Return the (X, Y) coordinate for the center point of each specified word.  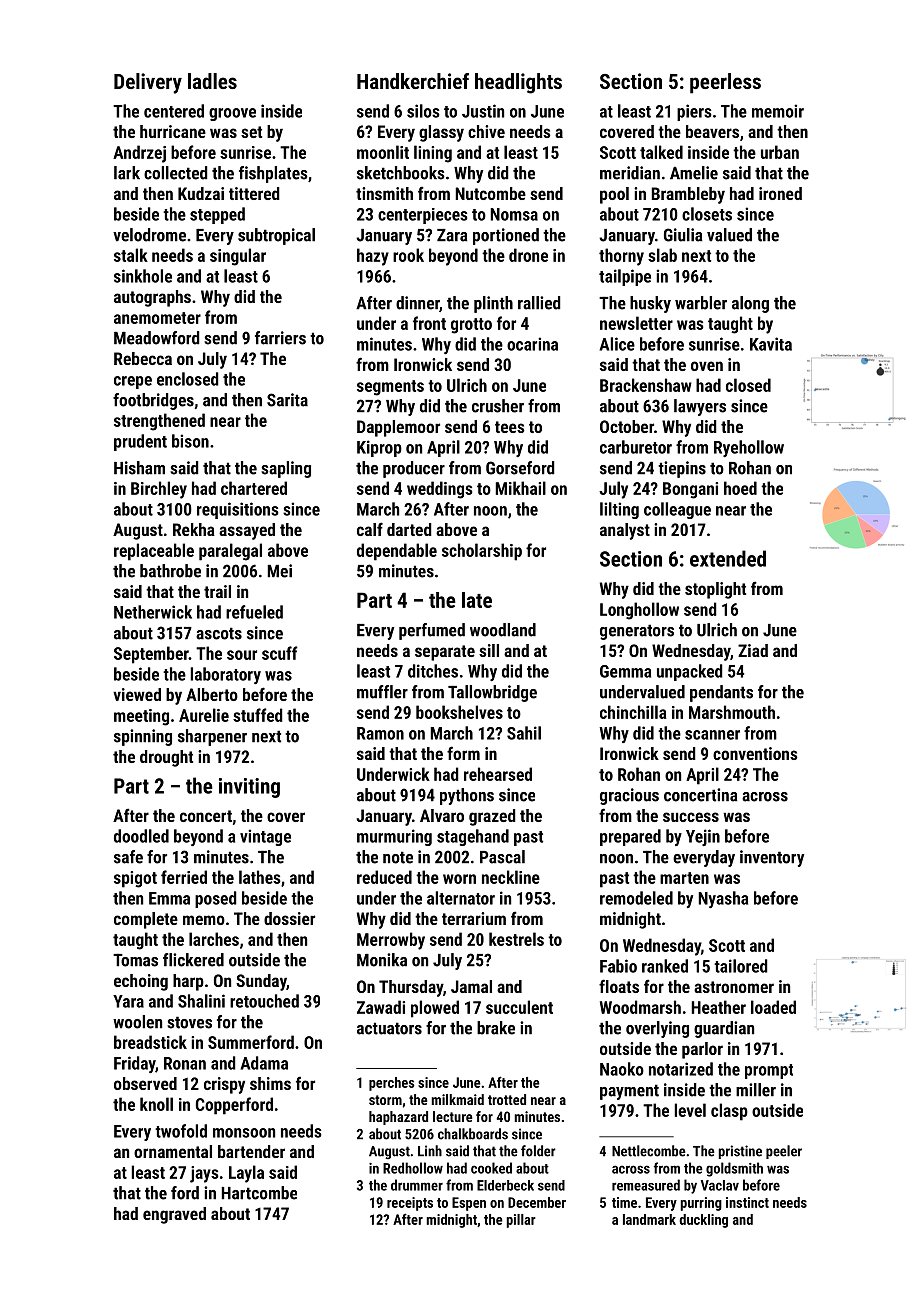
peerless (725, 83)
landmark (649, 1219)
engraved (174, 1215)
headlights (518, 83)
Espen (469, 1204)
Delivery (148, 83)
